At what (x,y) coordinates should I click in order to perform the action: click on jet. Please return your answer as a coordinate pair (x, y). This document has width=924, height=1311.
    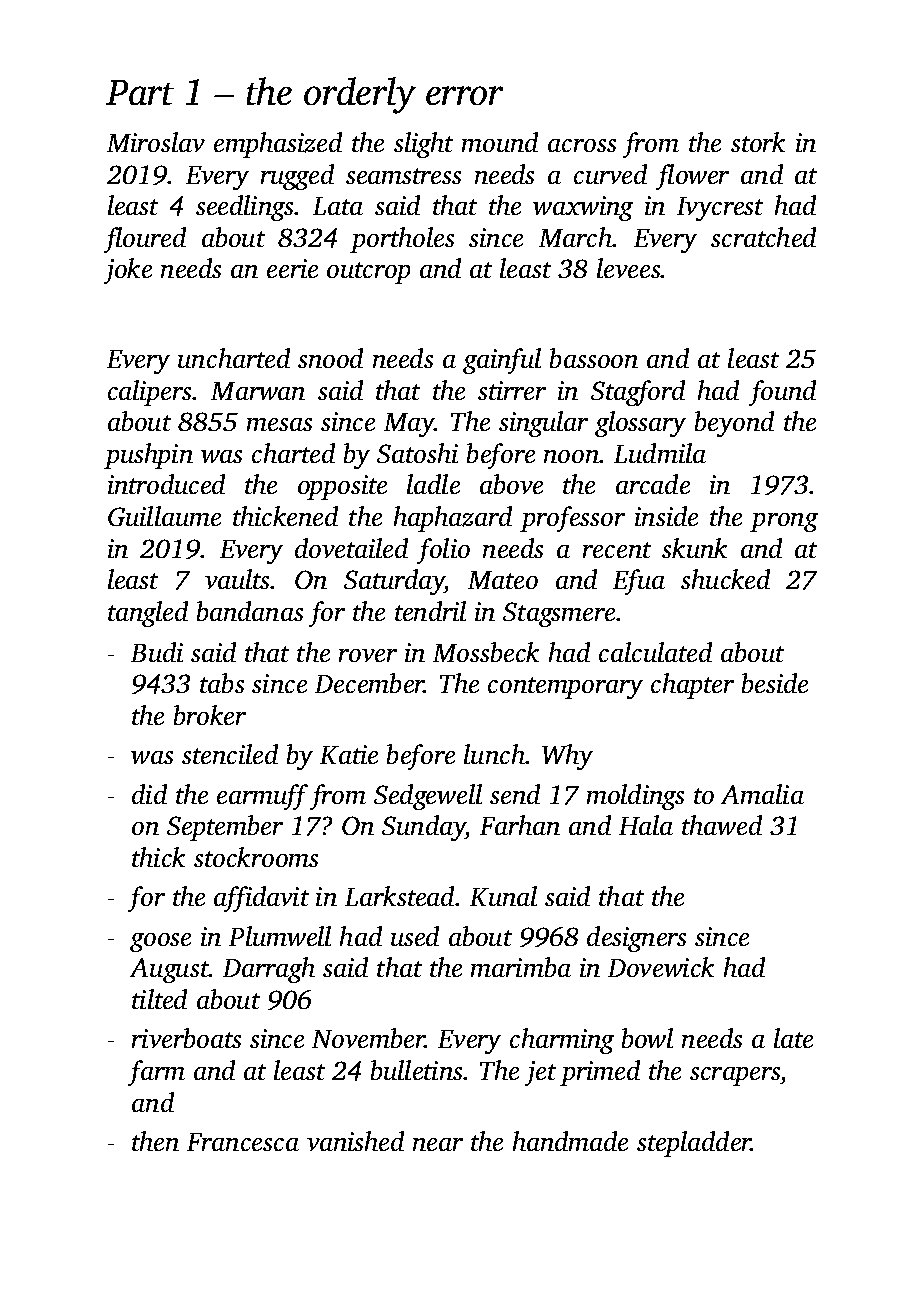
    Looking at the image, I should click on (540, 1073).
